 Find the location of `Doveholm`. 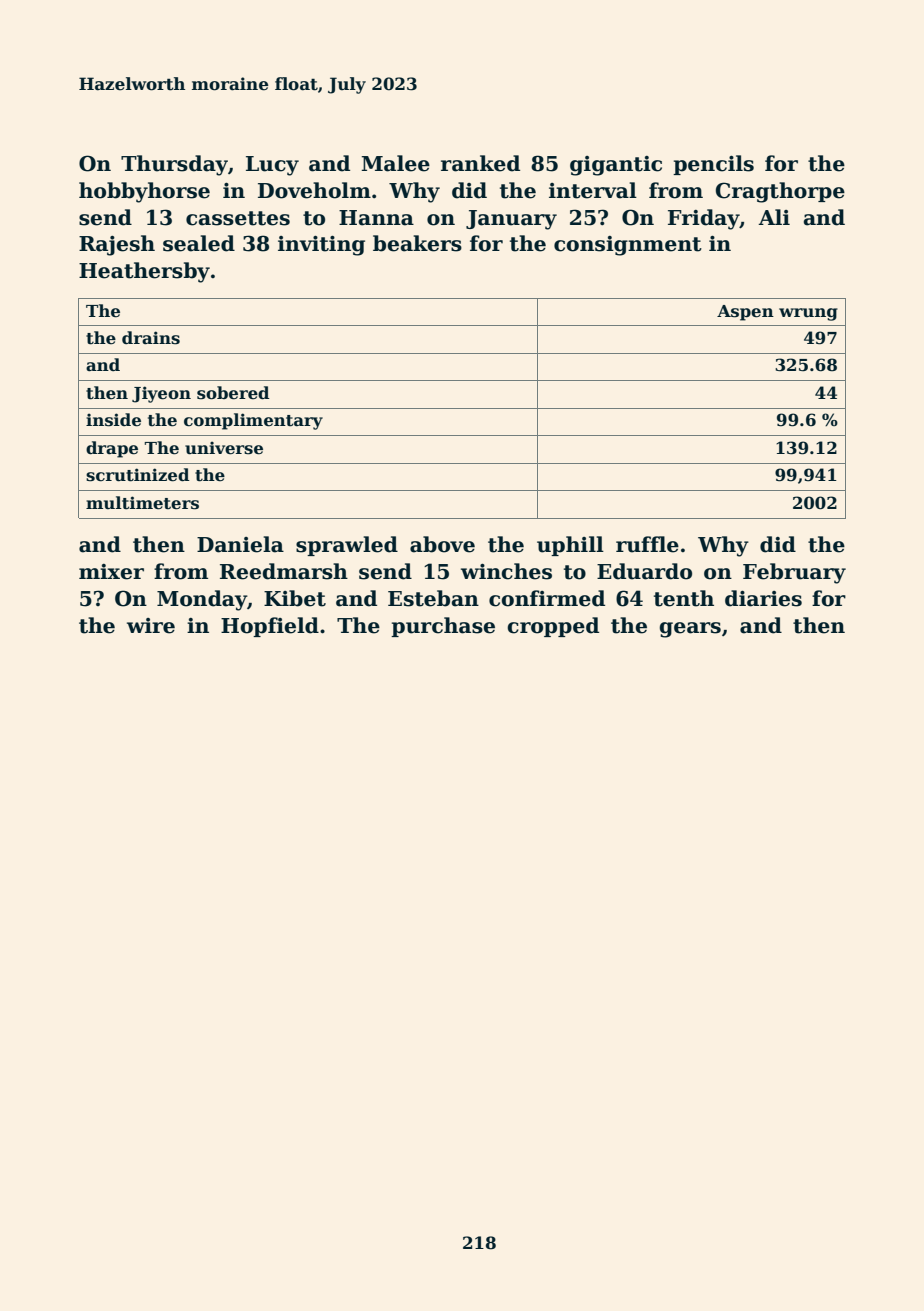

Doveholm is located at coordinates (314, 190).
